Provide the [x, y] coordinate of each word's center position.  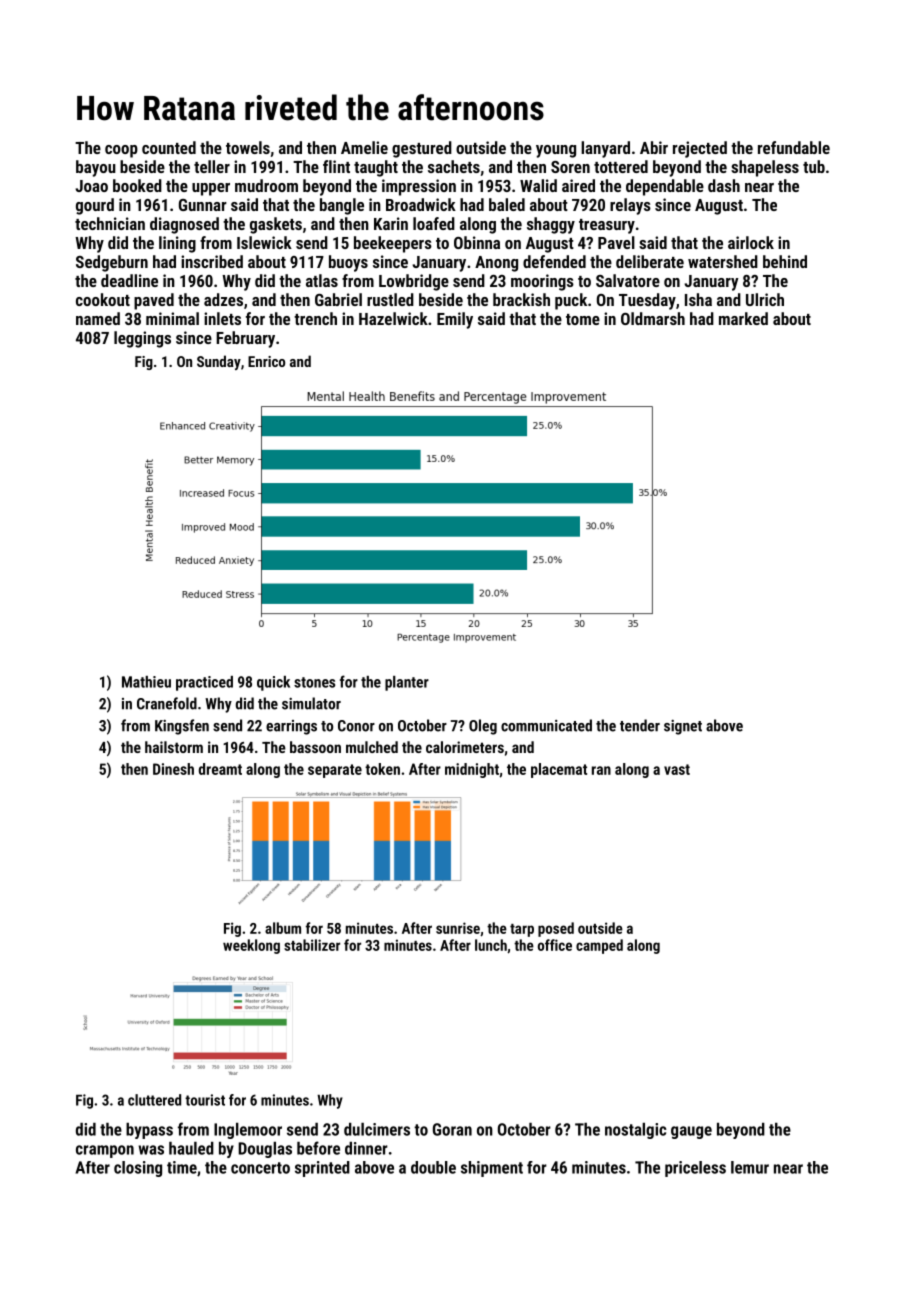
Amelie [364, 147]
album [283, 928]
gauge [691, 1132]
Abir [654, 147]
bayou [96, 168]
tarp [522, 930]
